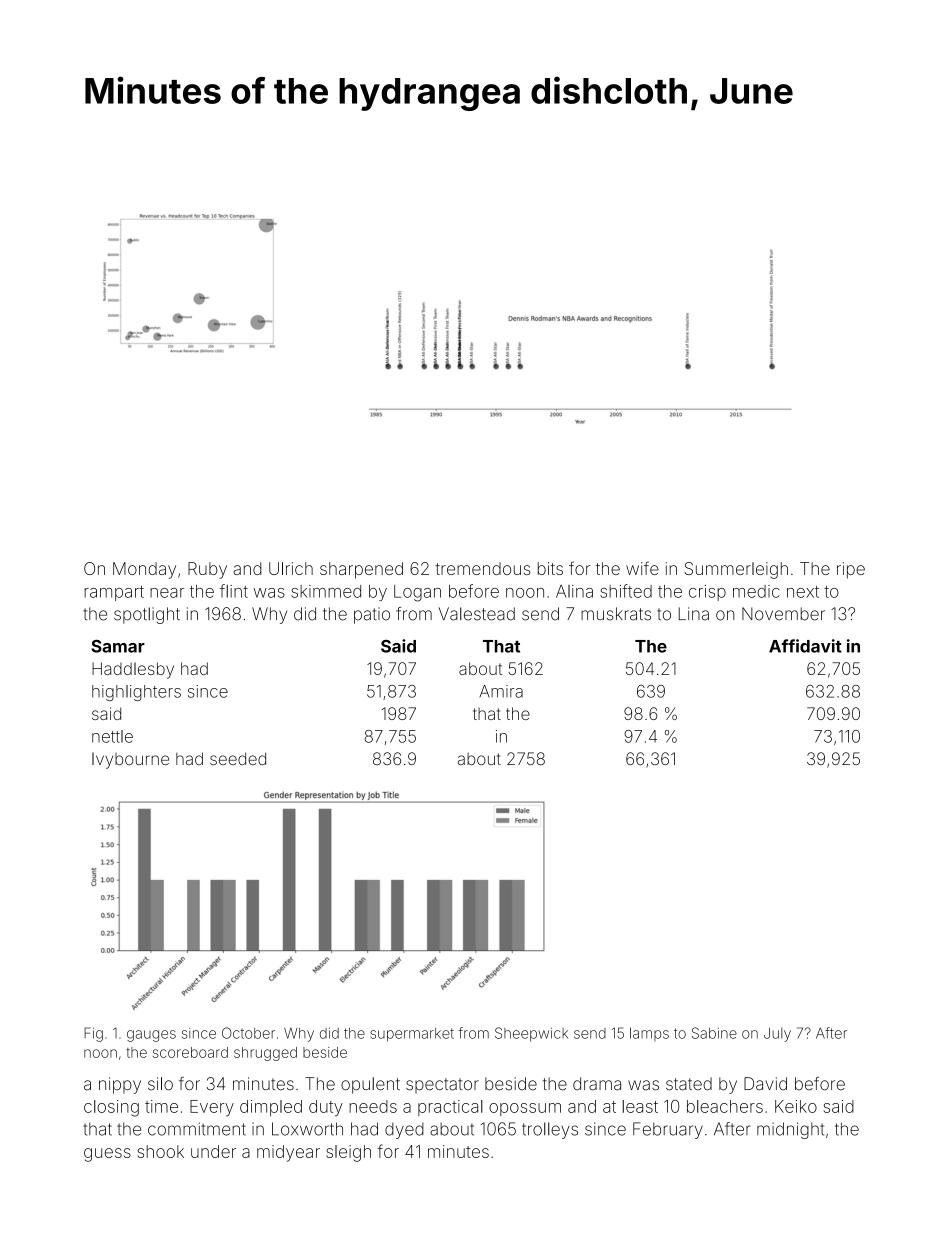 The width and height of the image is (952, 1233). Describe the element at coordinates (707, 593) in the image. I see `crisp` at that location.
